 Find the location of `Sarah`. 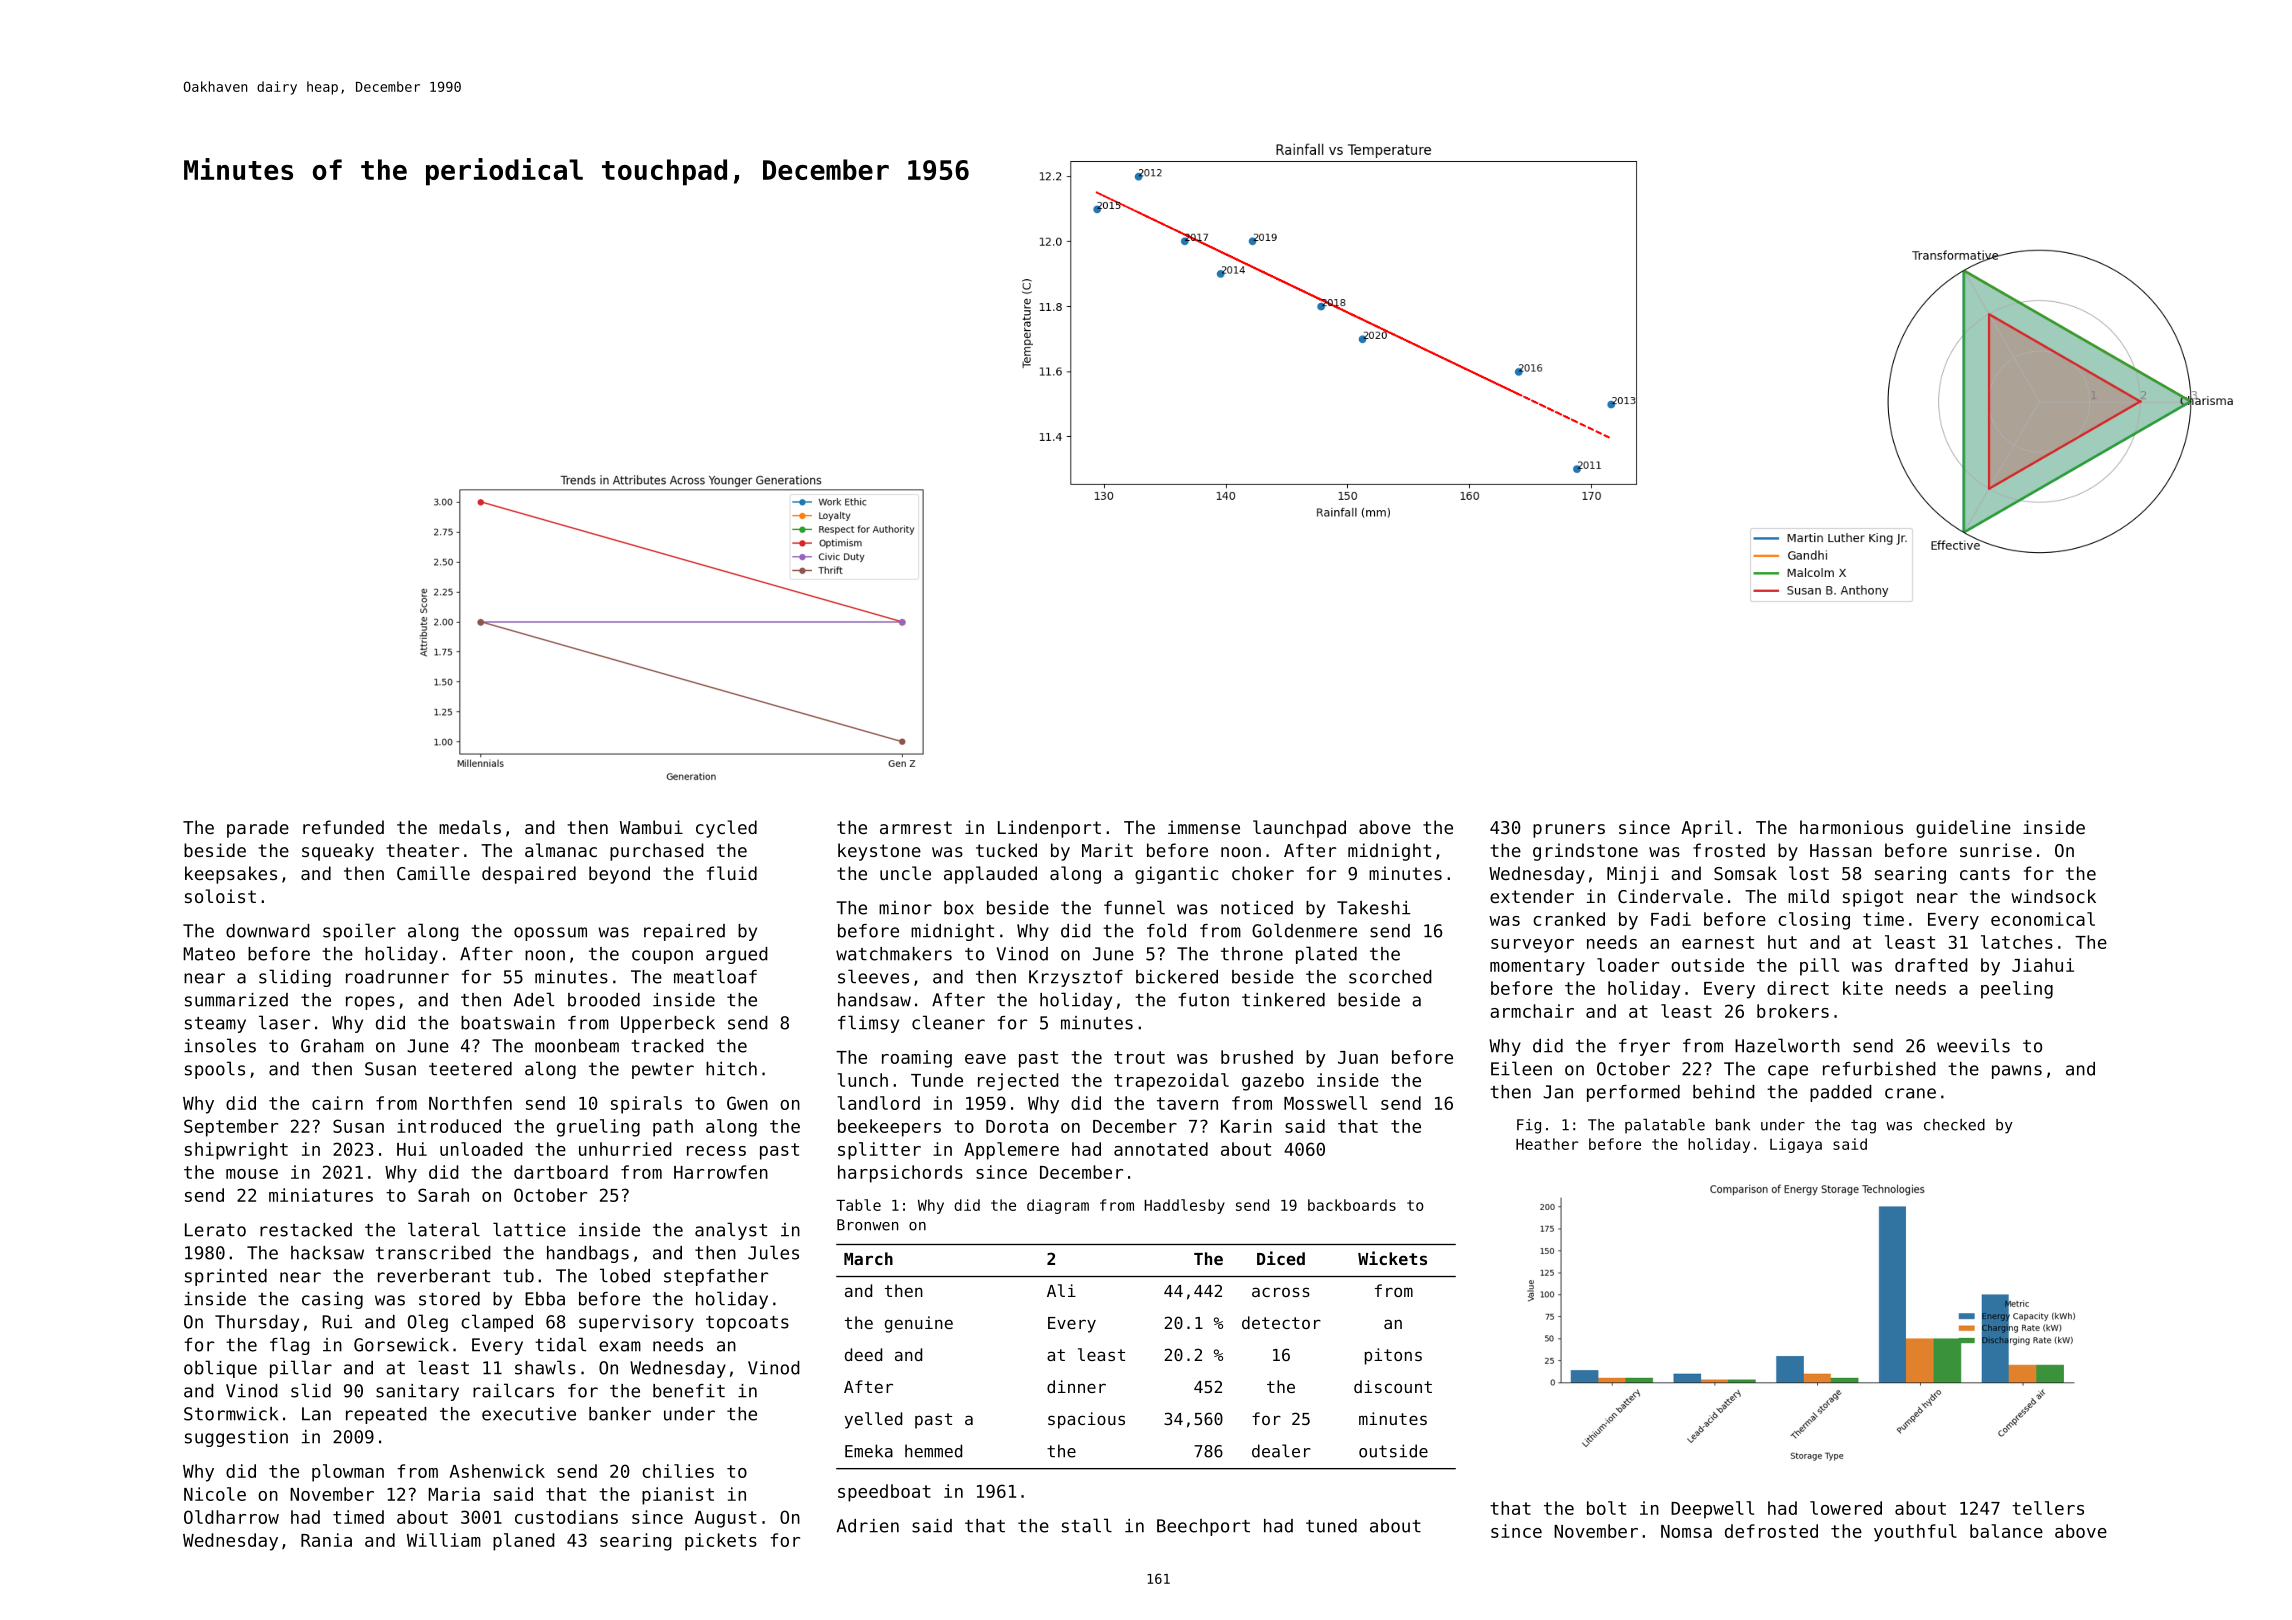

Sarah is located at coordinates (443, 1195).
